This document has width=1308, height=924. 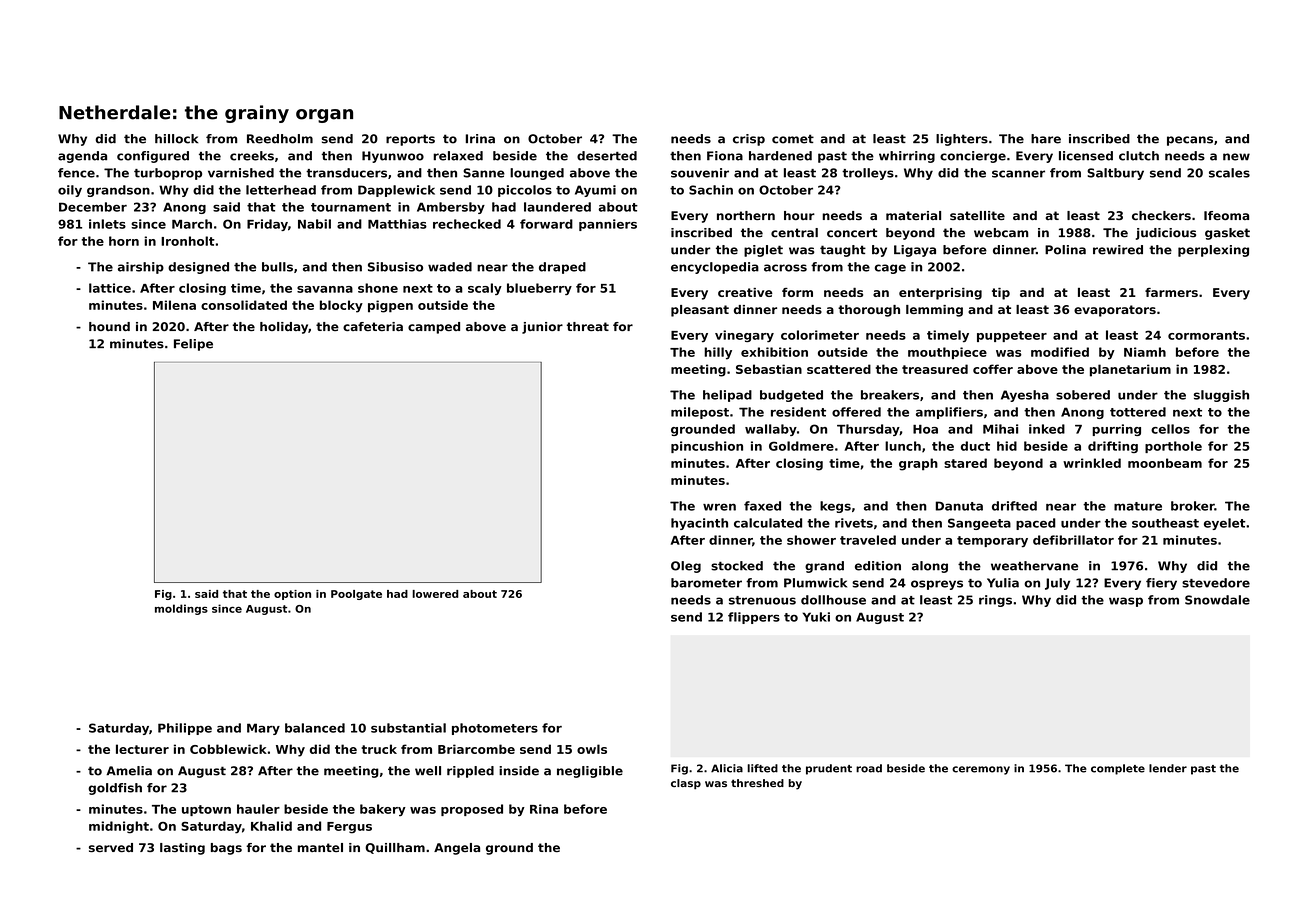 I want to click on draped, so click(x=562, y=268).
